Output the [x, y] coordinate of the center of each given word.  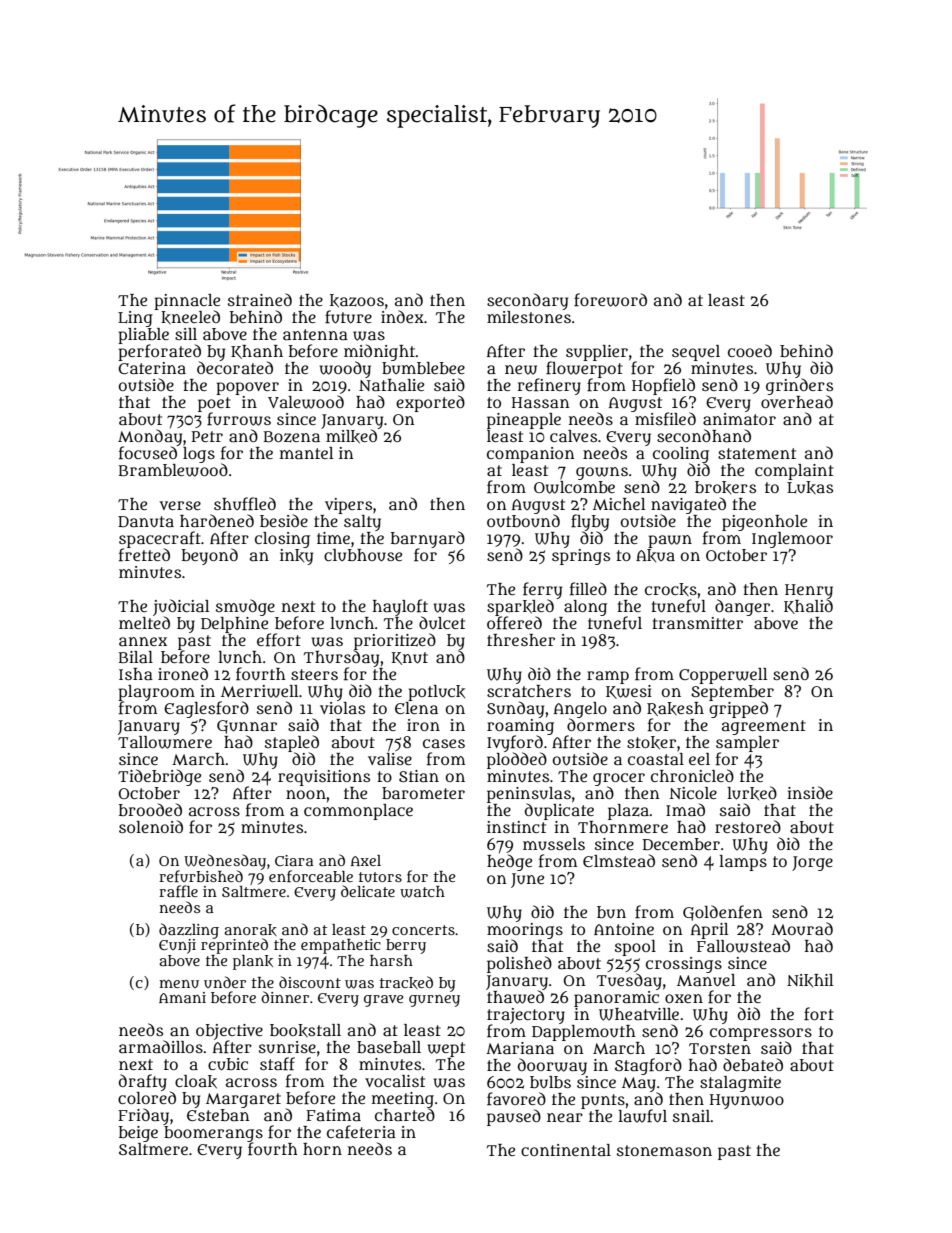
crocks [671, 590]
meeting [403, 1100]
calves [573, 436]
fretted [144, 555]
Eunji [177, 946]
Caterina [152, 368]
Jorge [812, 863]
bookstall [305, 1031]
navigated [688, 505]
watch [422, 892]
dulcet [442, 622]
